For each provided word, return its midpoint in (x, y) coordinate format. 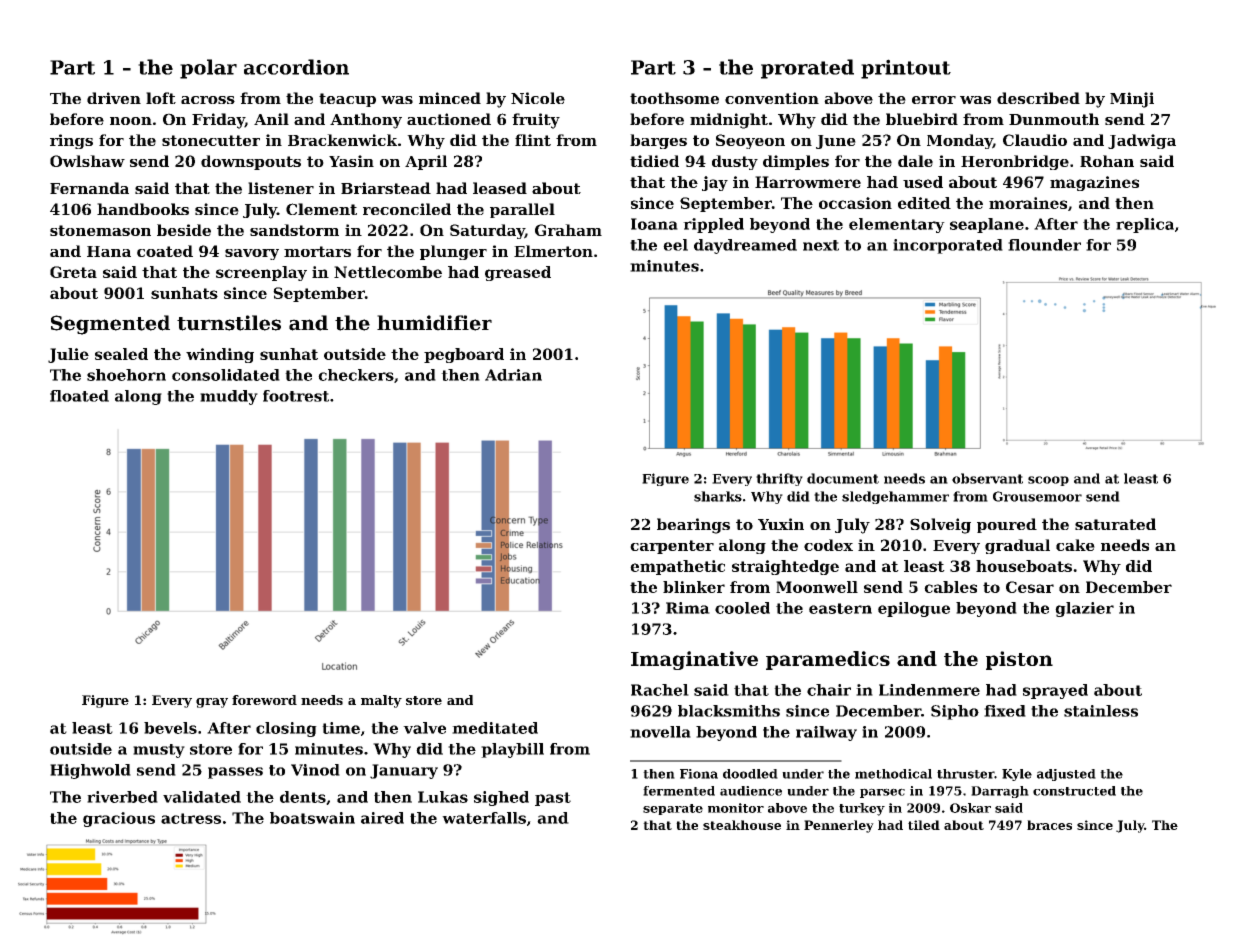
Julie (68, 355)
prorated (807, 69)
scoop (1048, 481)
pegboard (464, 355)
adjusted (1066, 775)
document (843, 478)
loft (161, 98)
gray (212, 703)
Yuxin (781, 524)
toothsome (674, 98)
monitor (736, 808)
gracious (119, 819)
